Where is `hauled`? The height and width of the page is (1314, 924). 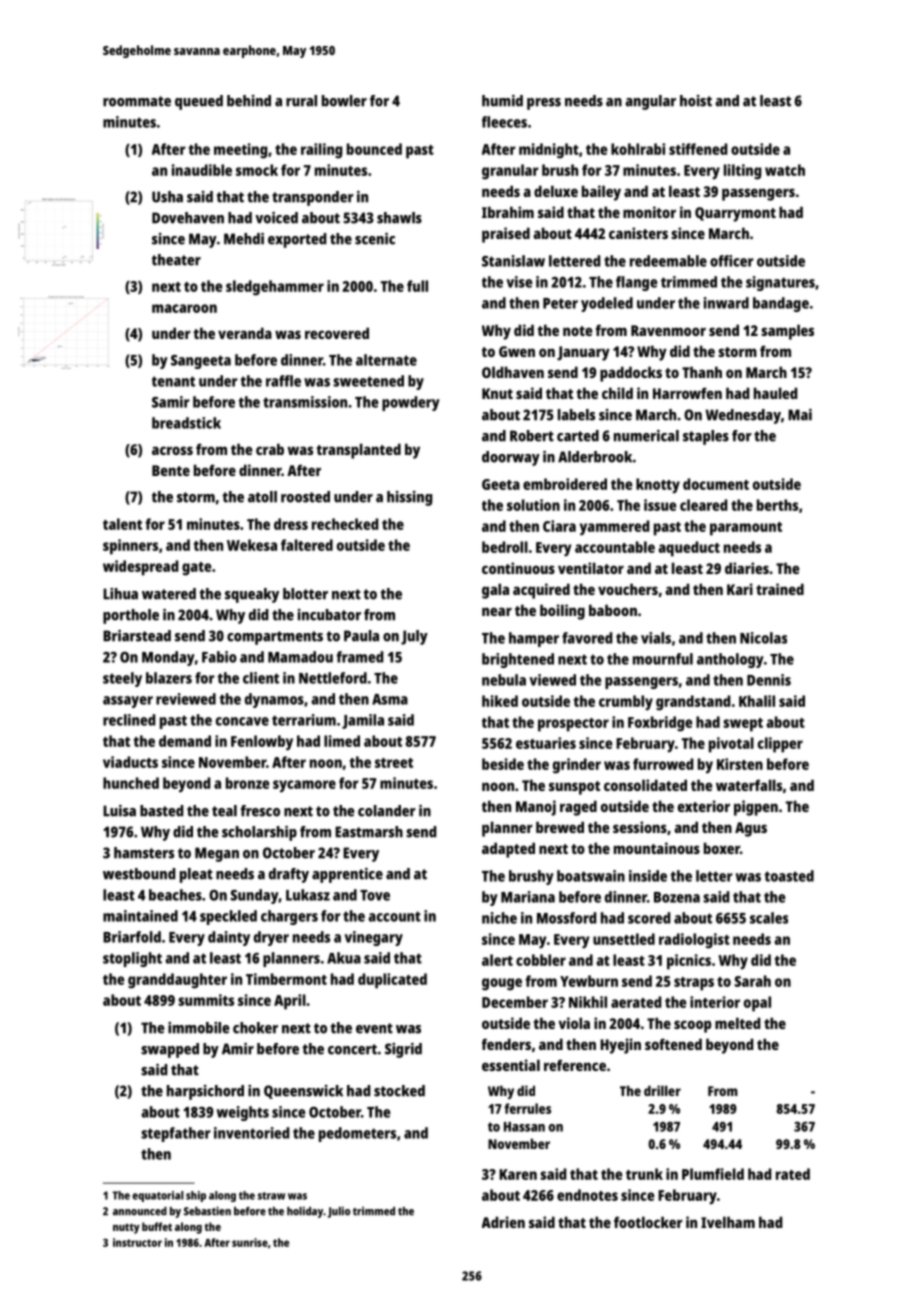
hauled is located at coordinates (775, 393).
